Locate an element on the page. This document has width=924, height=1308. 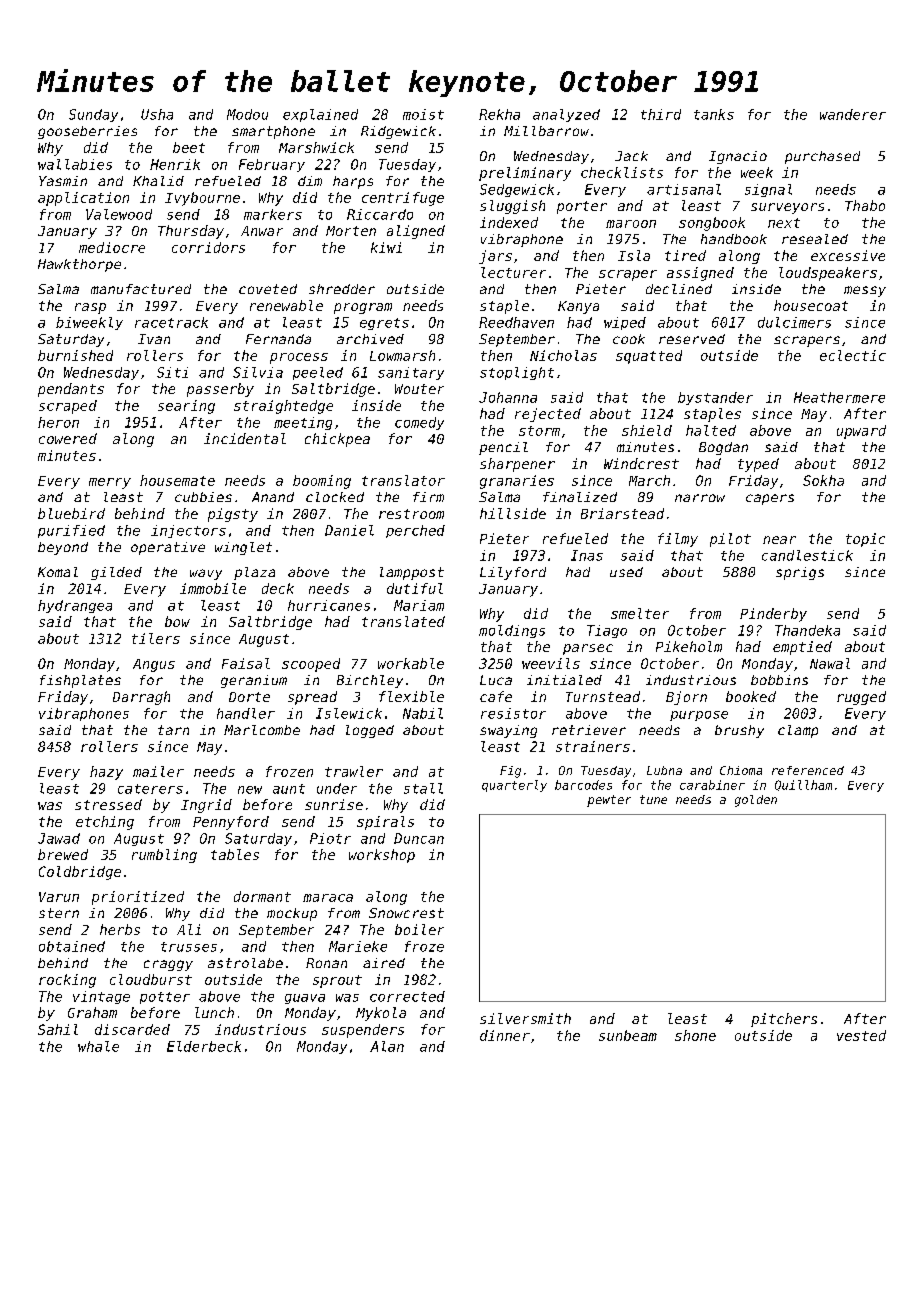
gooseberries is located at coordinates (87, 132).
